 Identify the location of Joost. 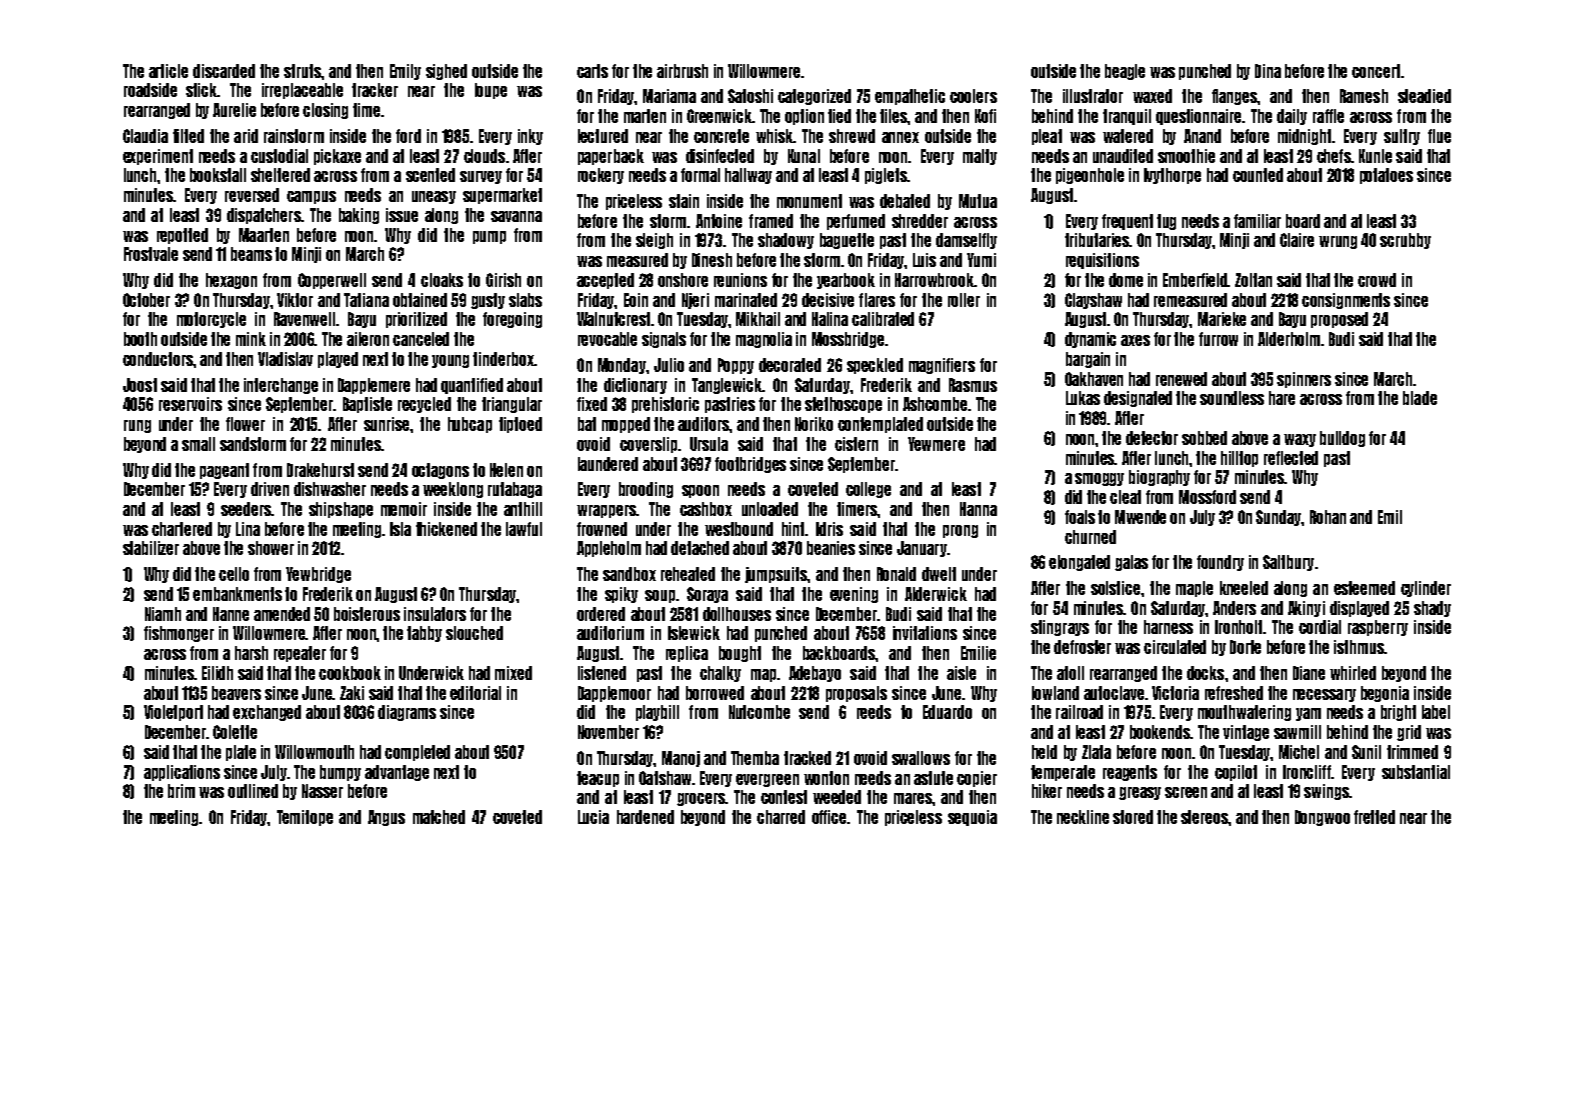
(140, 385).
